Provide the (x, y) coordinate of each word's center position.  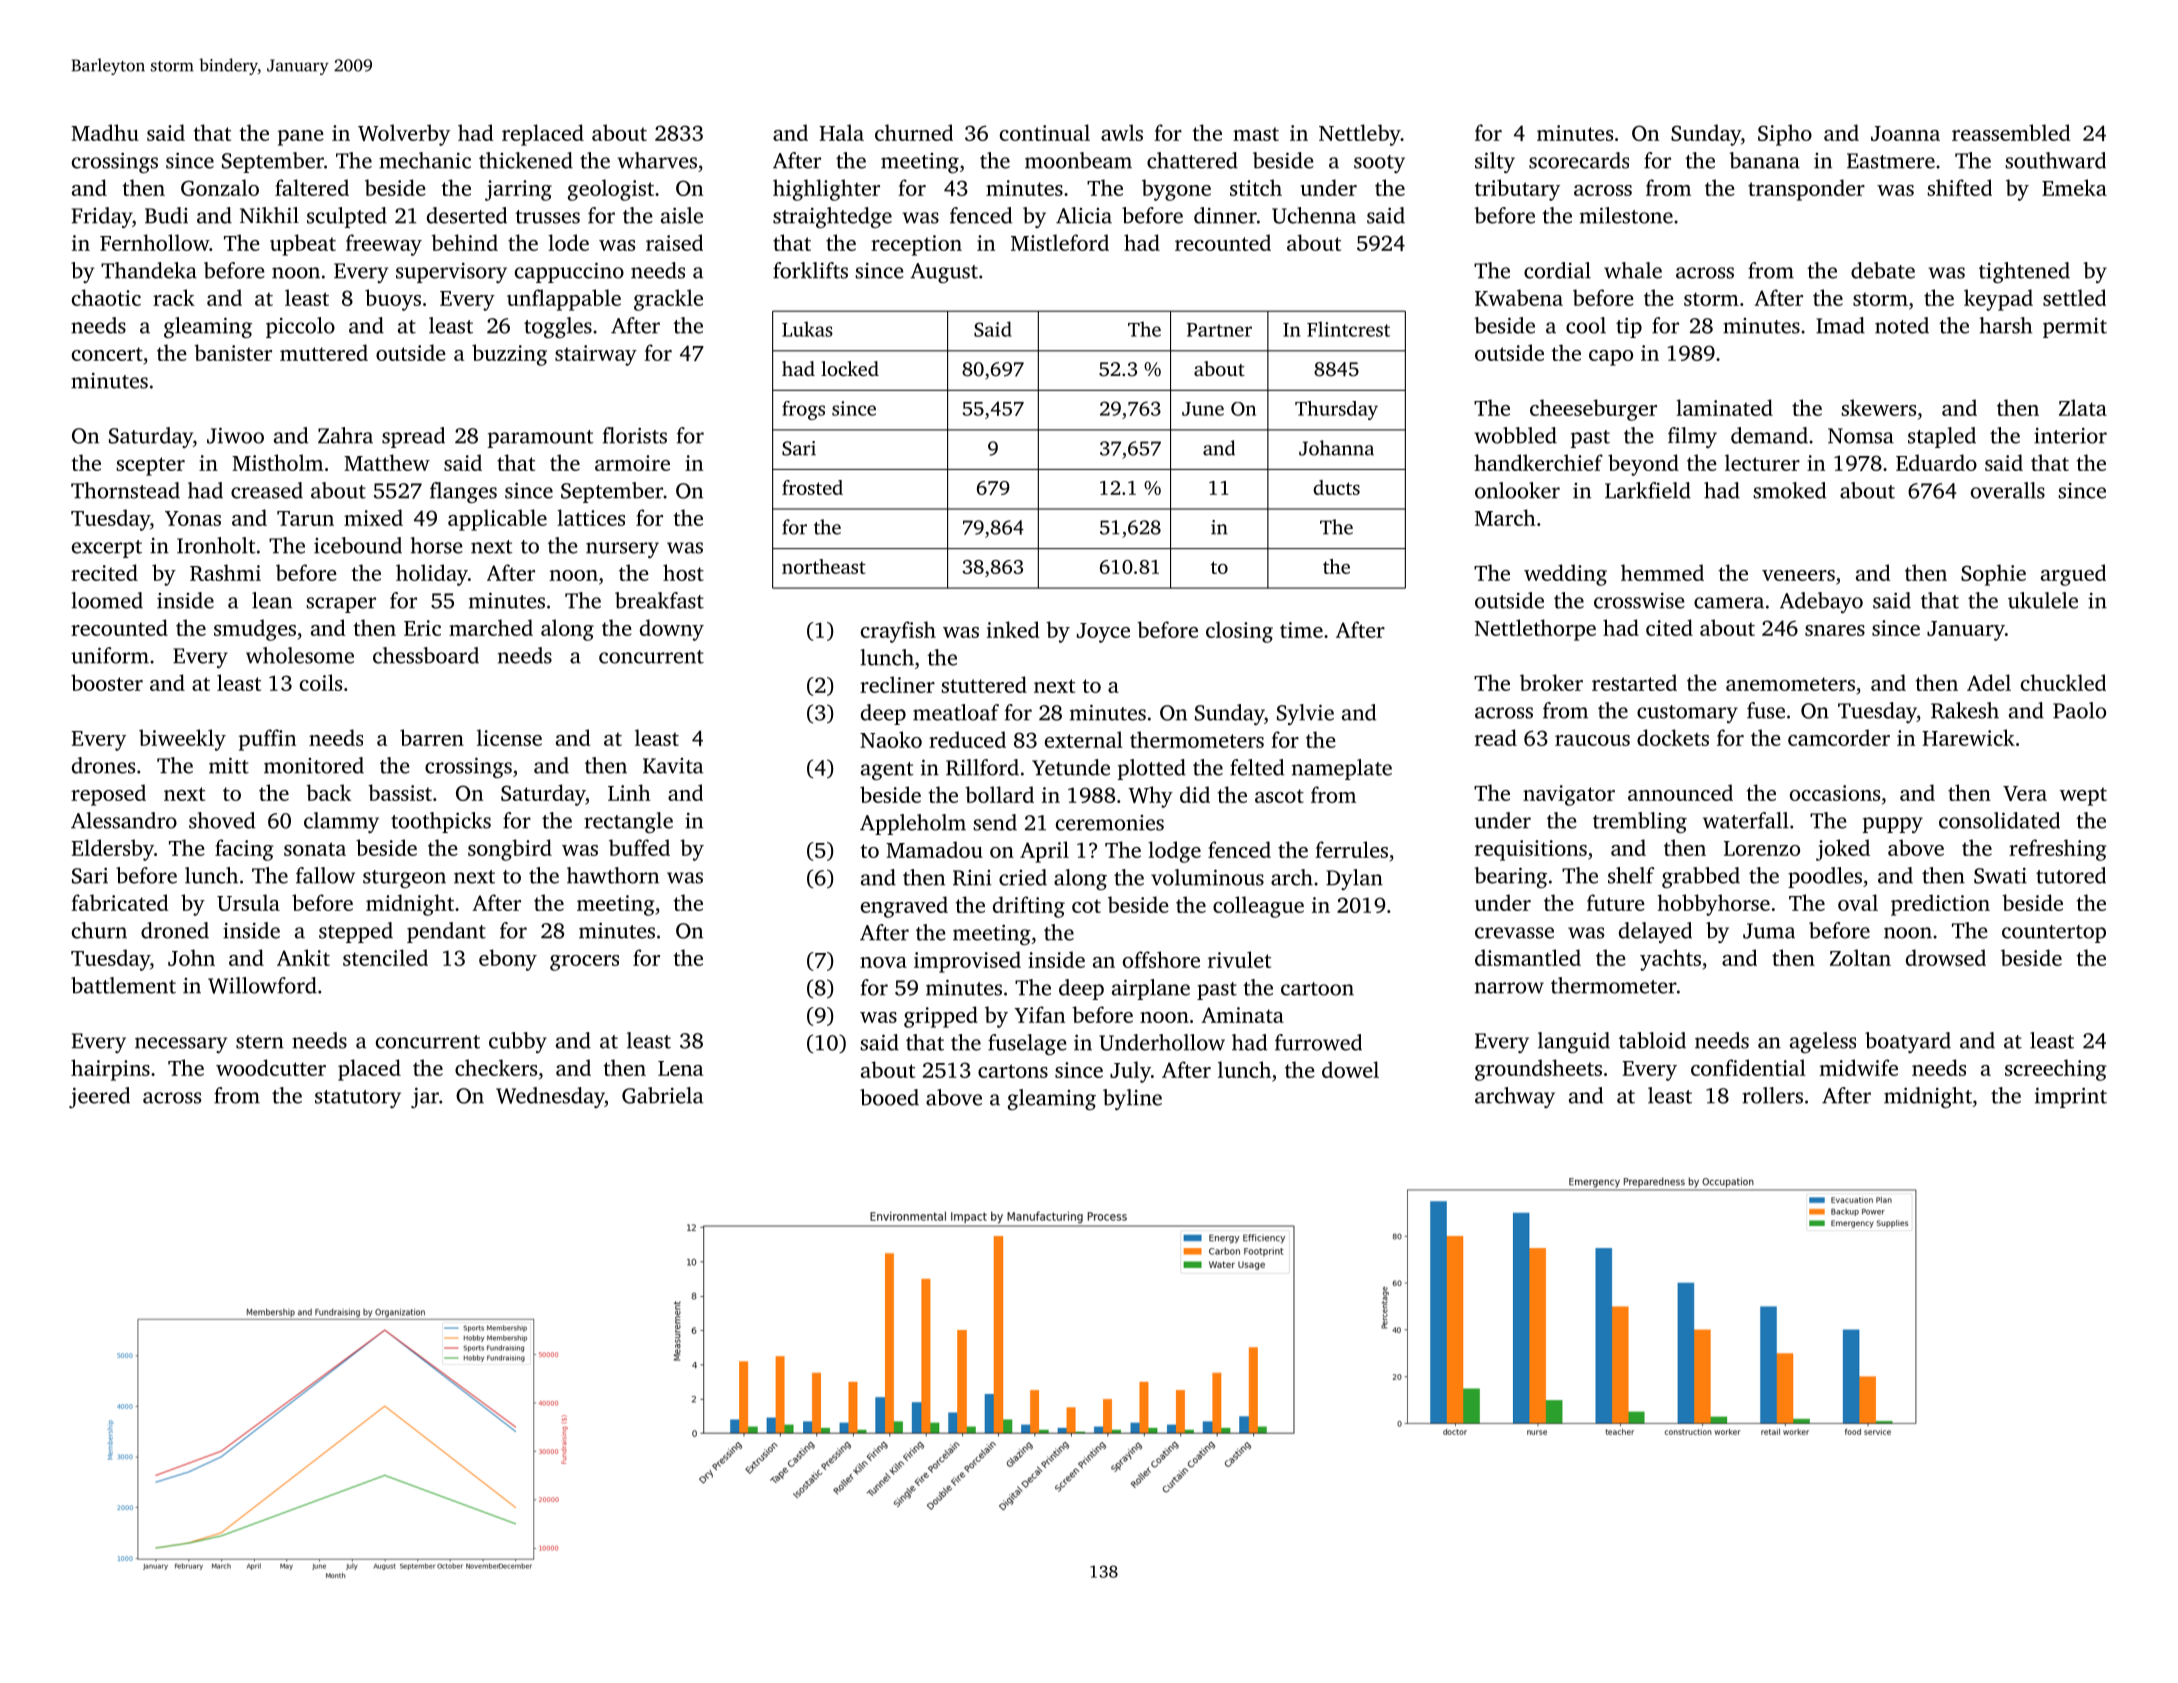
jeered (99, 1097)
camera (1729, 603)
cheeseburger (1593, 410)
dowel (1350, 1069)
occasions (1835, 793)
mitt (229, 765)
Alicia (1084, 215)
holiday (432, 575)
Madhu (105, 132)
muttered (324, 352)
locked (850, 368)
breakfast (659, 600)
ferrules (1351, 849)
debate (1883, 270)
